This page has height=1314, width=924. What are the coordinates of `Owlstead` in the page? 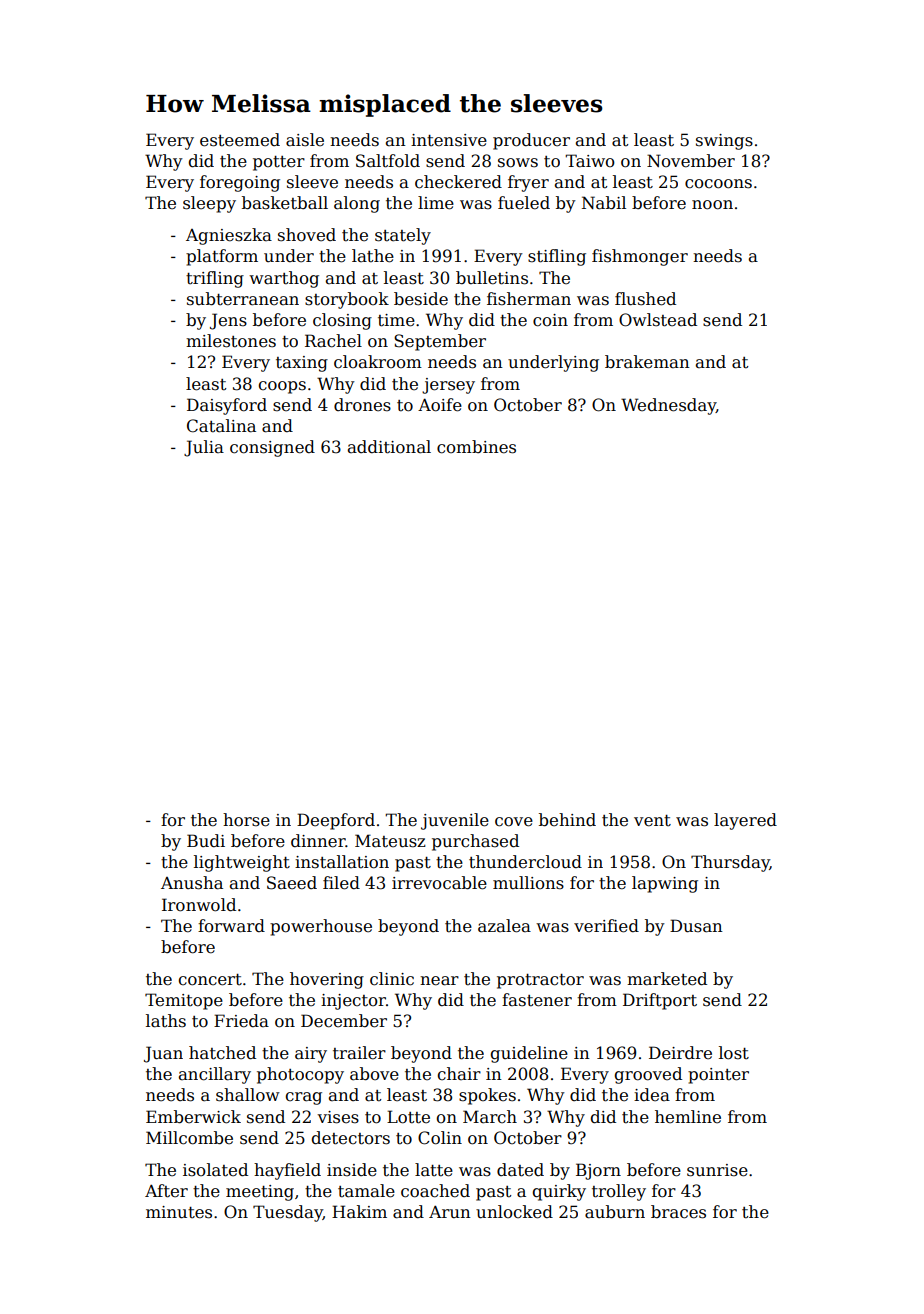 It's located at (658, 320).
